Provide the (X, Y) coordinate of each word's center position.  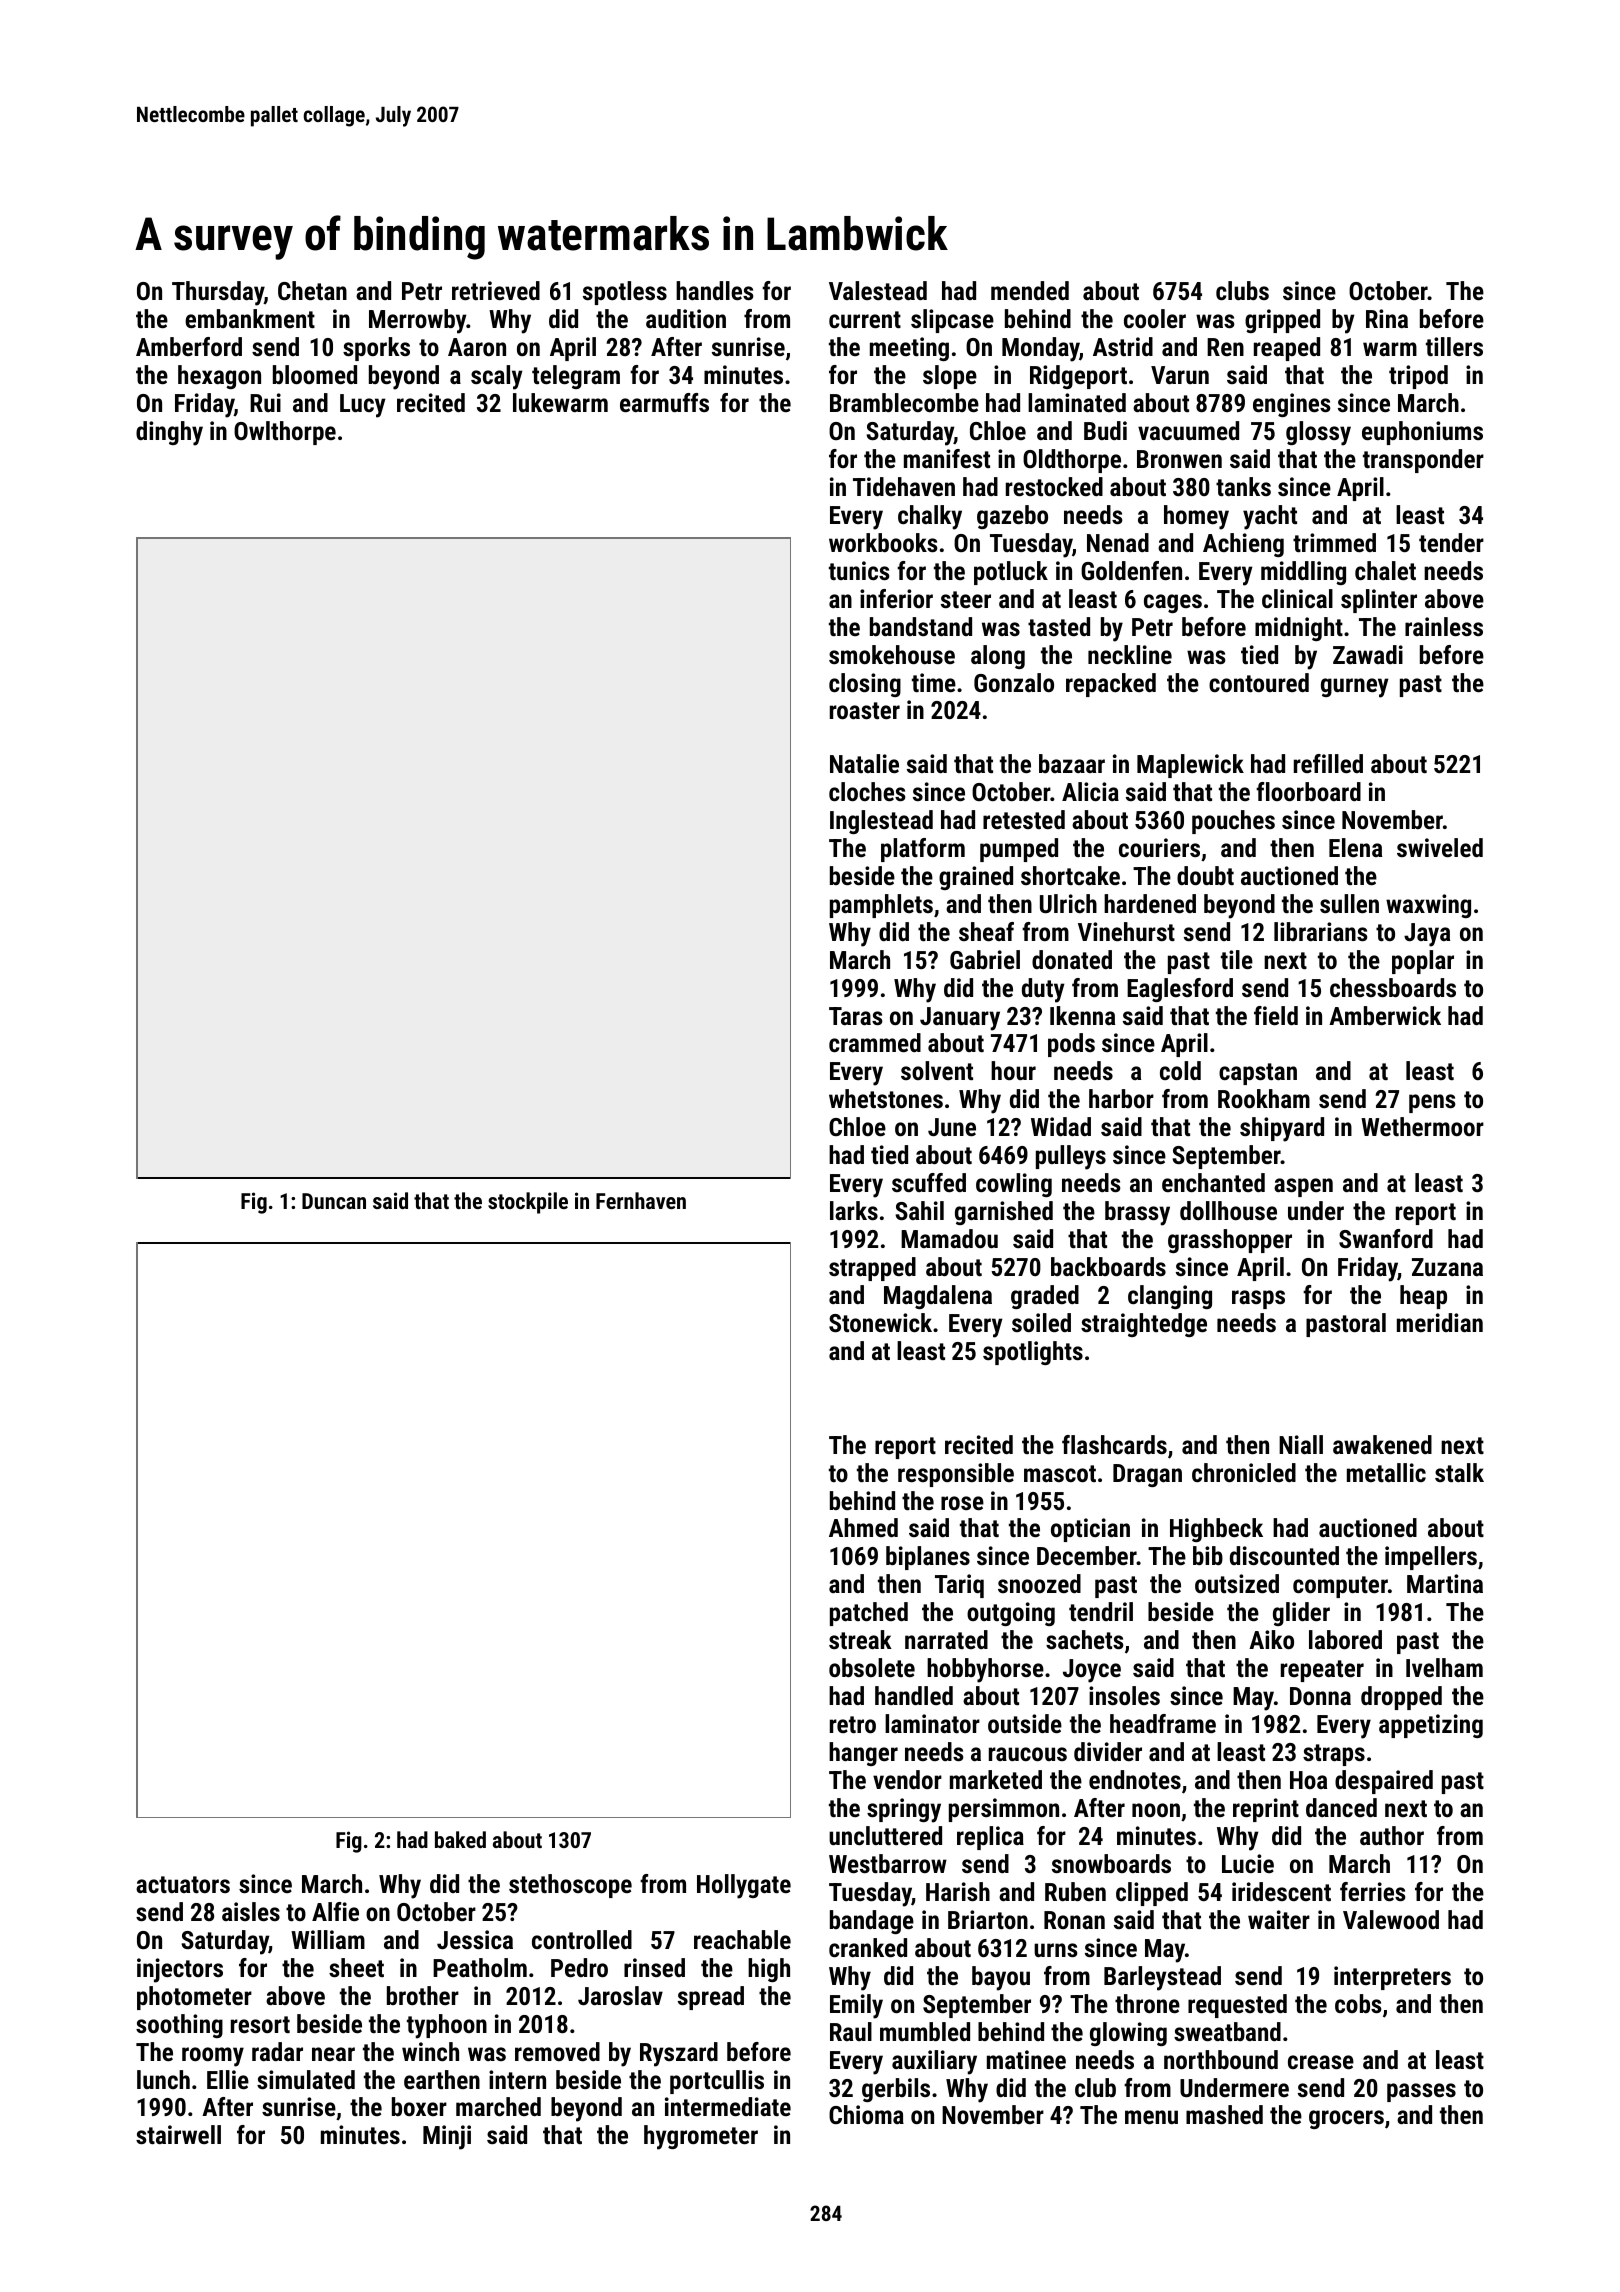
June (952, 1127)
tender (1451, 542)
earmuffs (664, 402)
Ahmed (863, 1527)
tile (1237, 959)
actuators (183, 1884)
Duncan (334, 1201)
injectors (180, 1970)
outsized (1237, 1583)
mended (1030, 290)
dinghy (169, 433)
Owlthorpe (285, 433)
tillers (1454, 346)
